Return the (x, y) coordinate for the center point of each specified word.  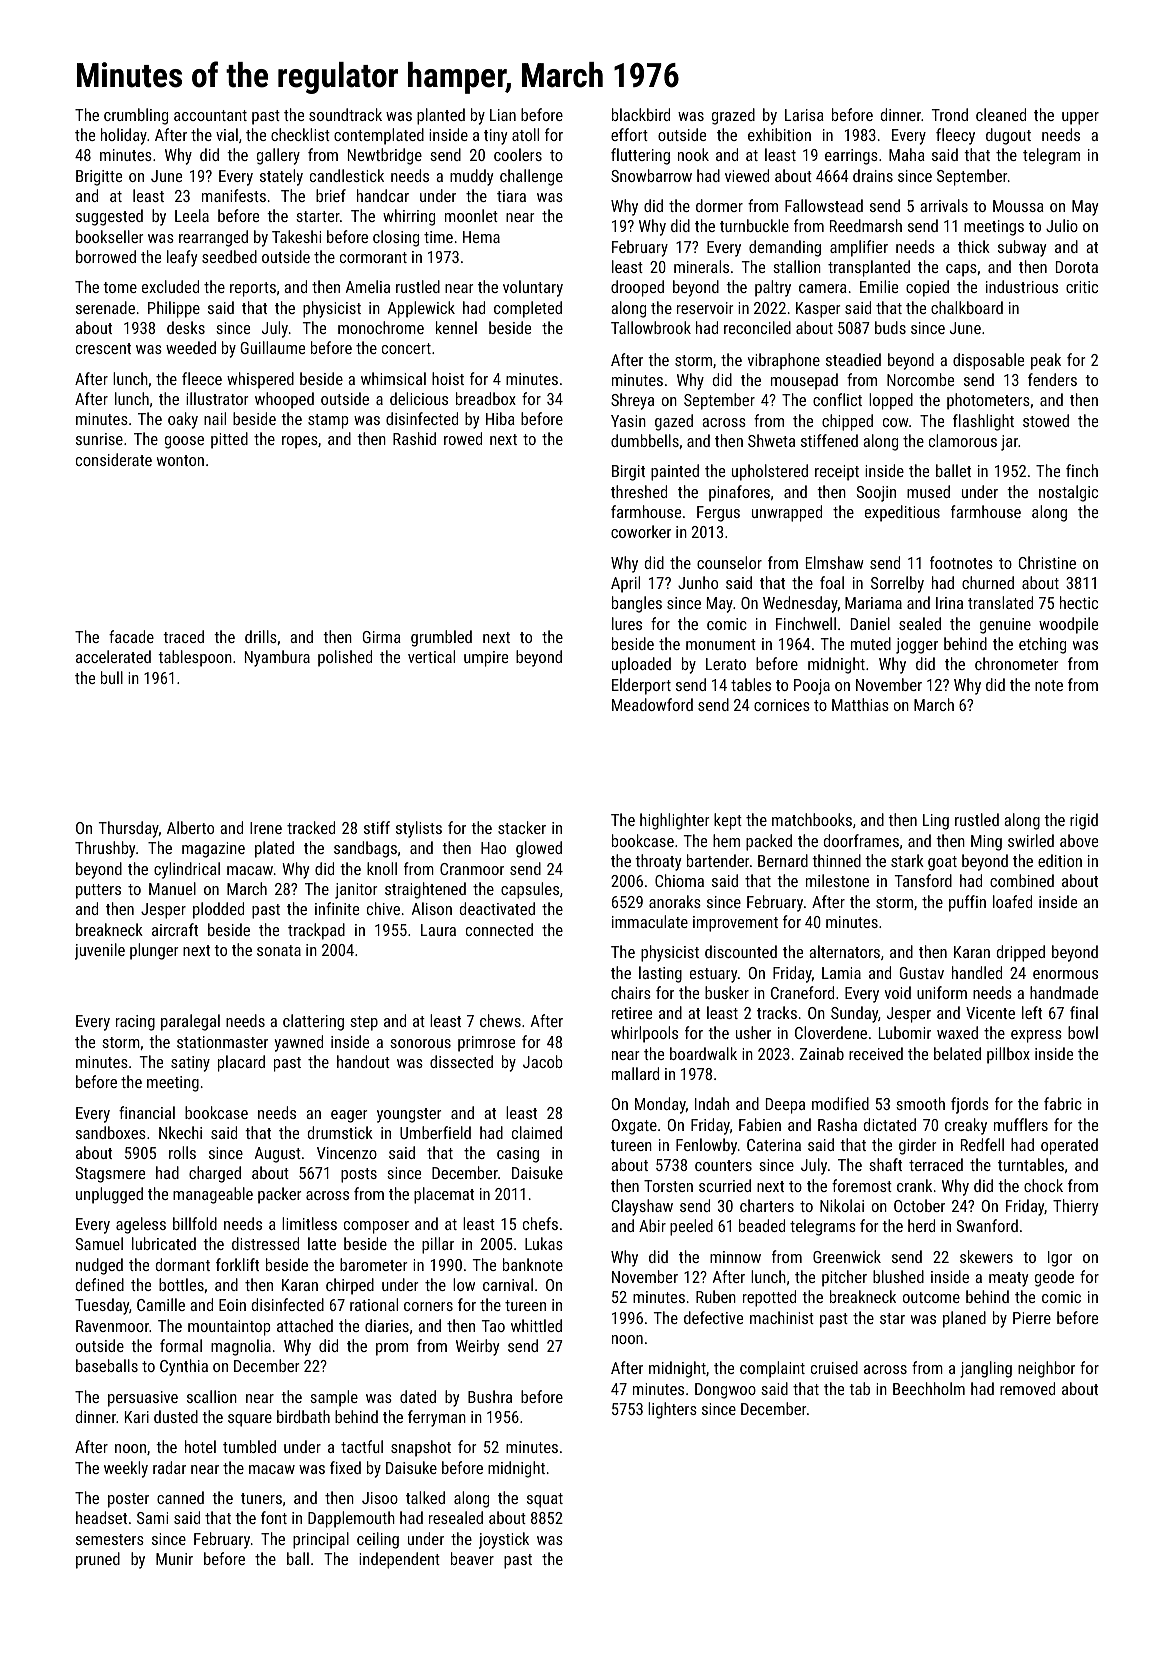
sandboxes (111, 1132)
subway (1022, 248)
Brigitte (99, 178)
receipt (837, 473)
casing (518, 1155)
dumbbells (645, 440)
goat (942, 863)
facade (131, 636)
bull (112, 677)
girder (917, 1146)
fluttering (640, 156)
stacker (522, 827)
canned (180, 1497)
